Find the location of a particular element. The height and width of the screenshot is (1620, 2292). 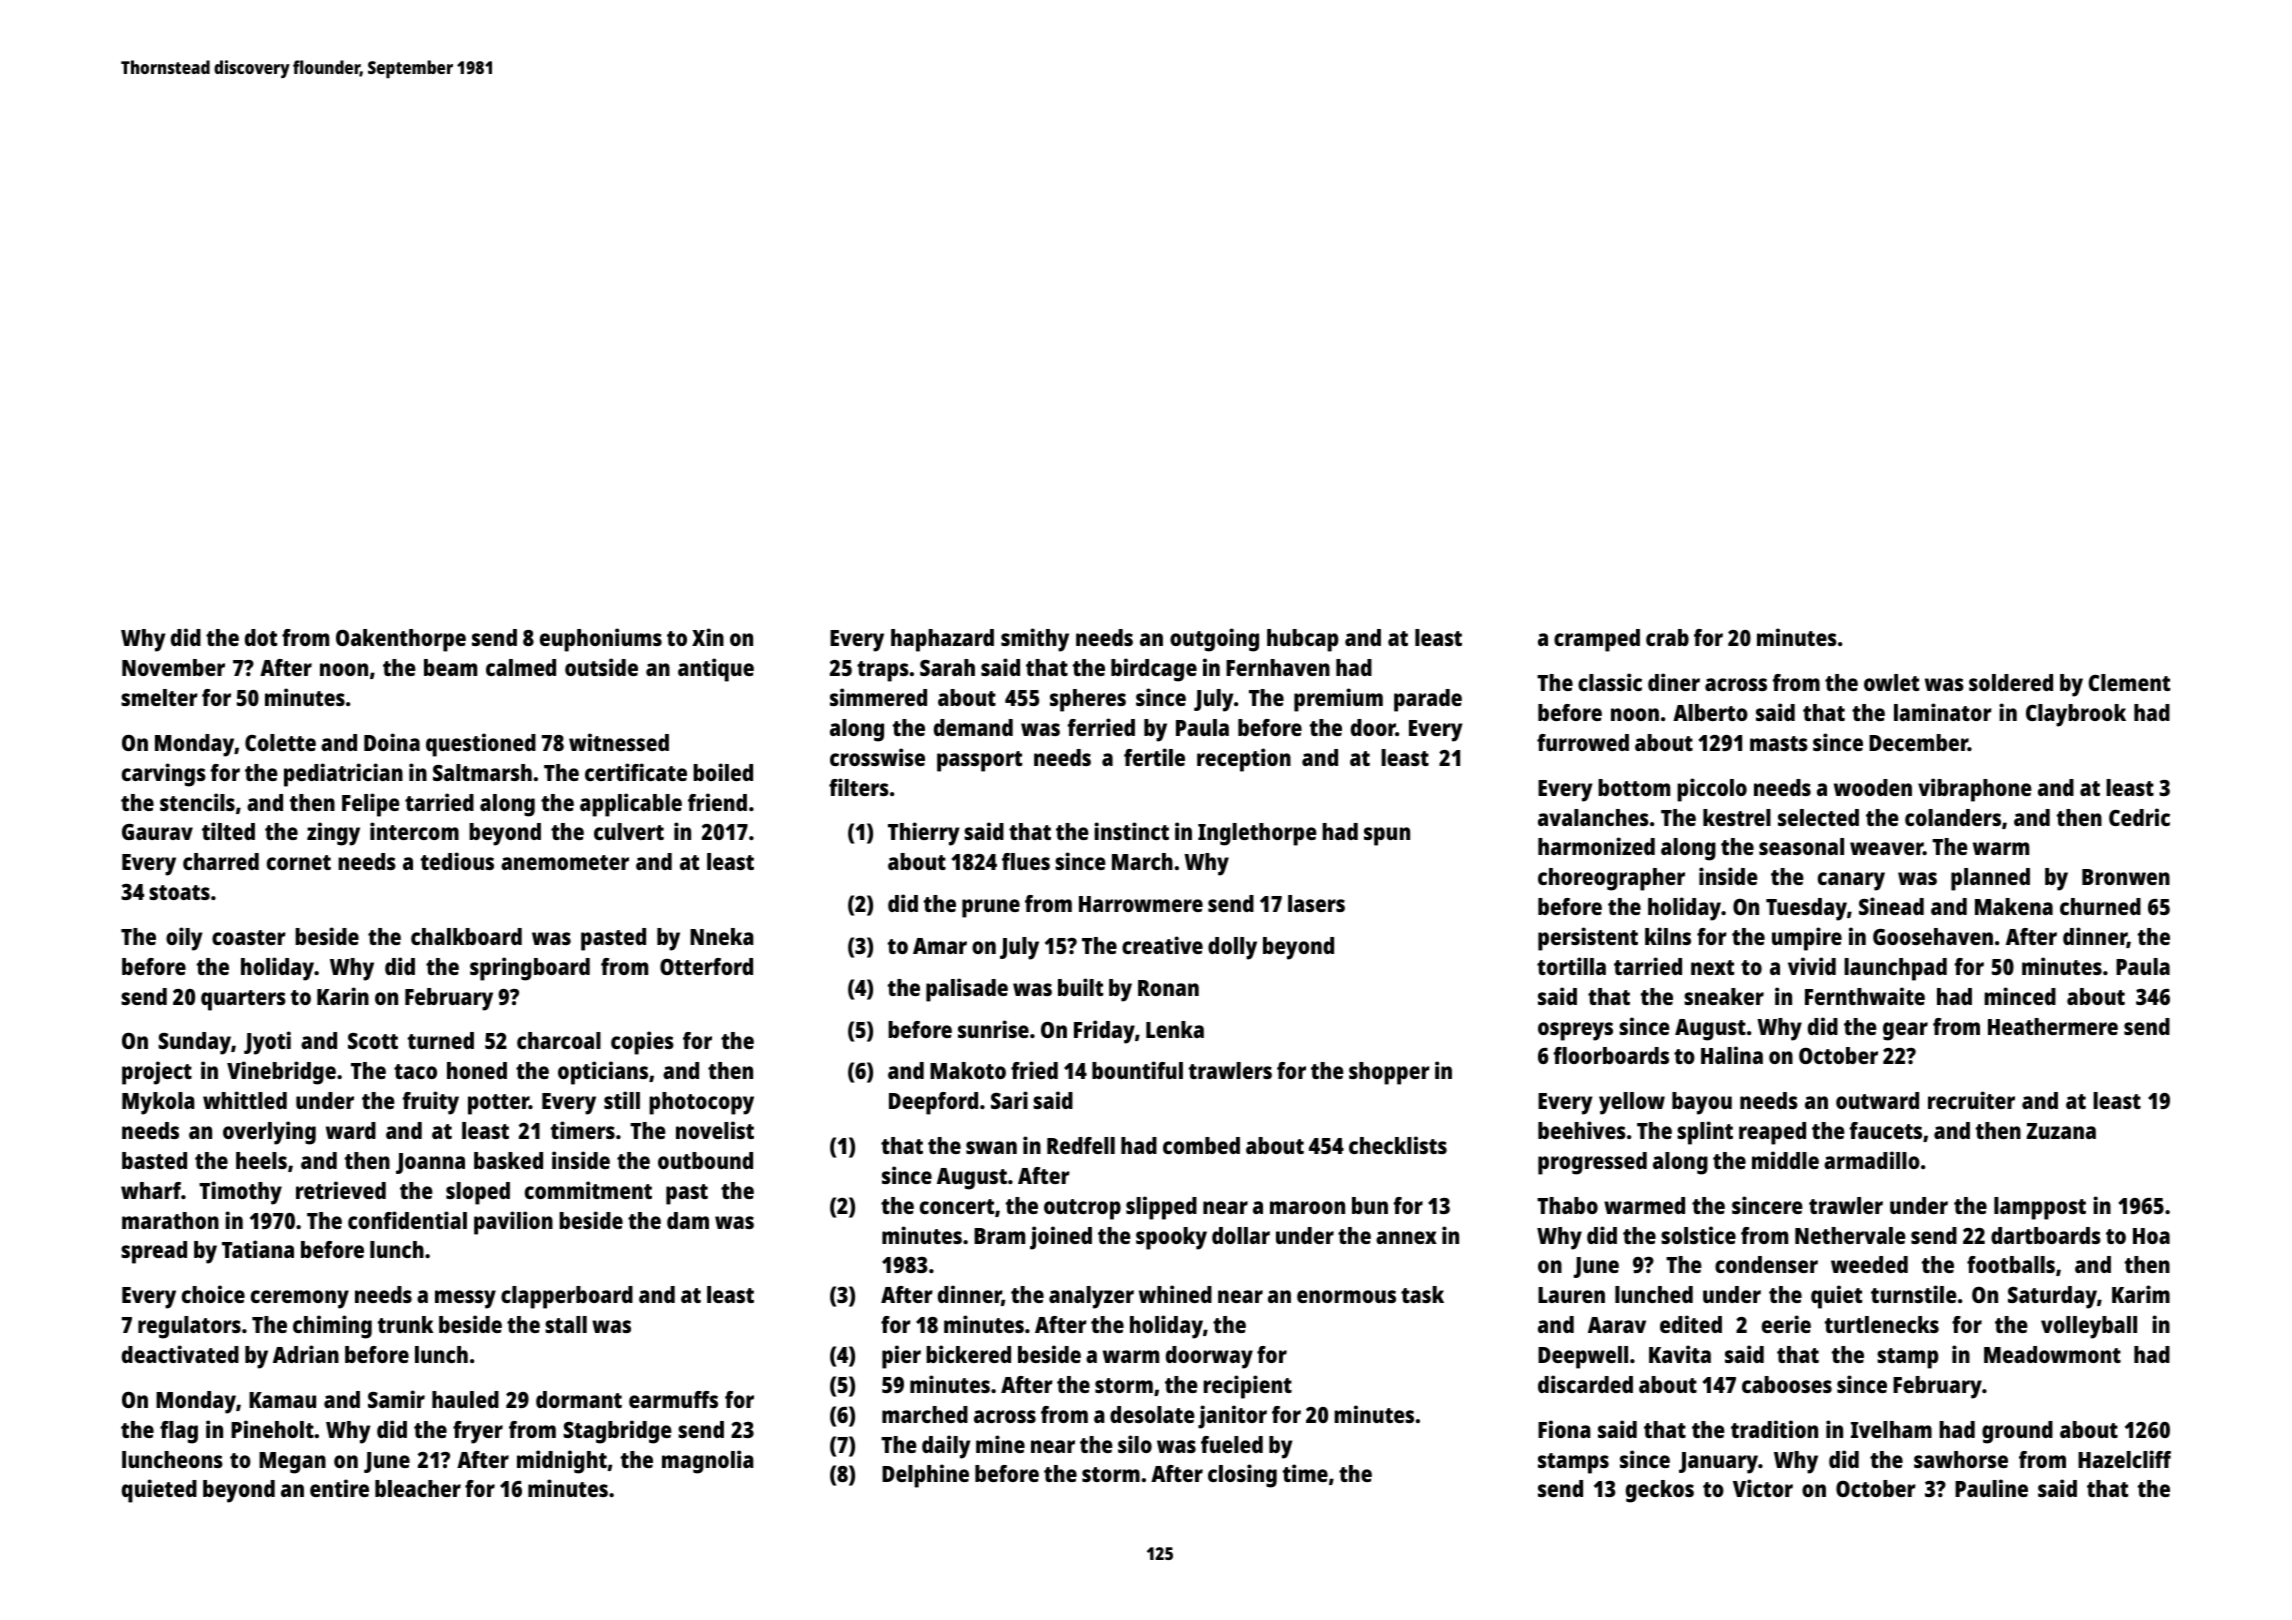

churned is located at coordinates (2100, 906).
